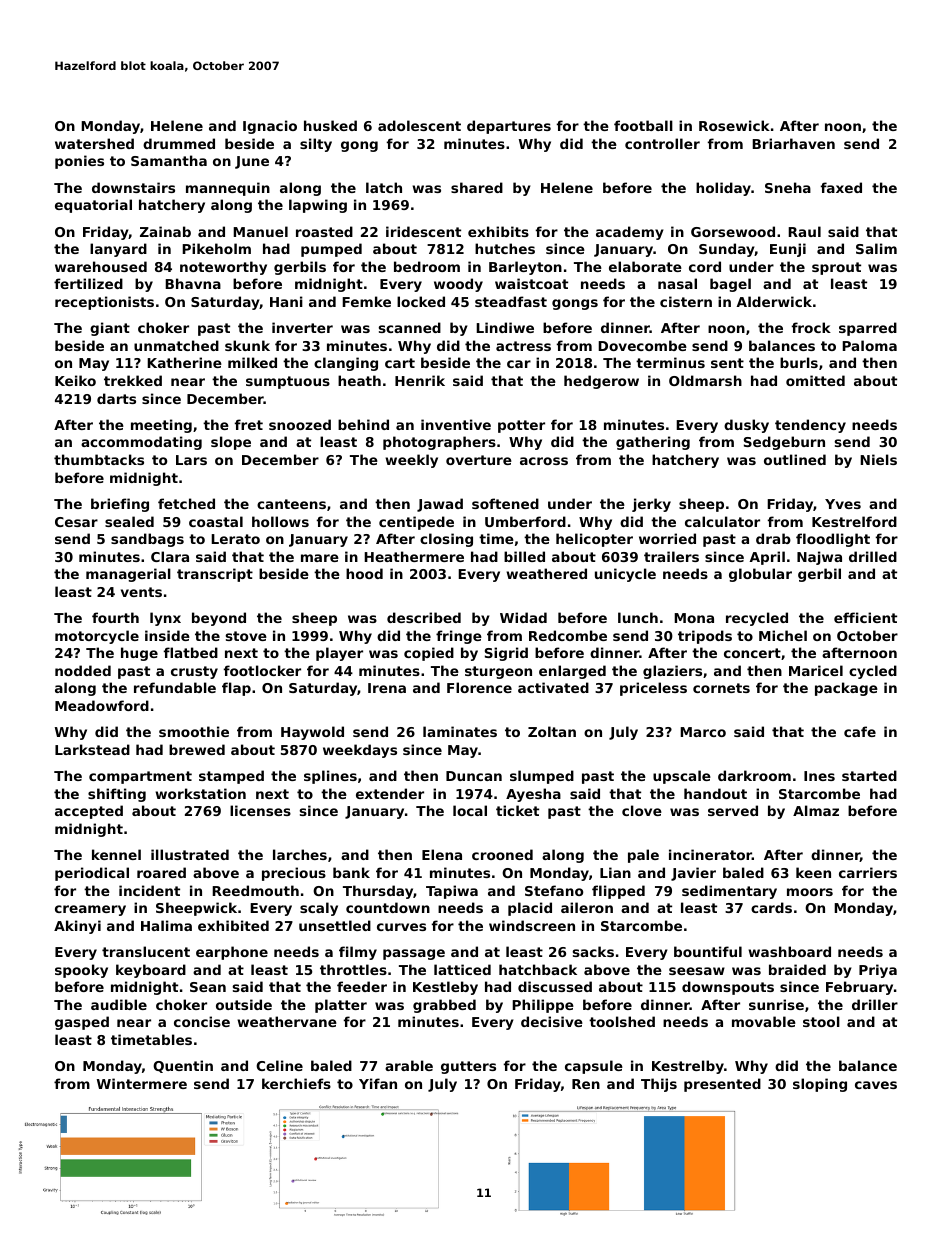  What do you see at coordinates (409, 1065) in the screenshot?
I see `arable` at bounding box center [409, 1065].
